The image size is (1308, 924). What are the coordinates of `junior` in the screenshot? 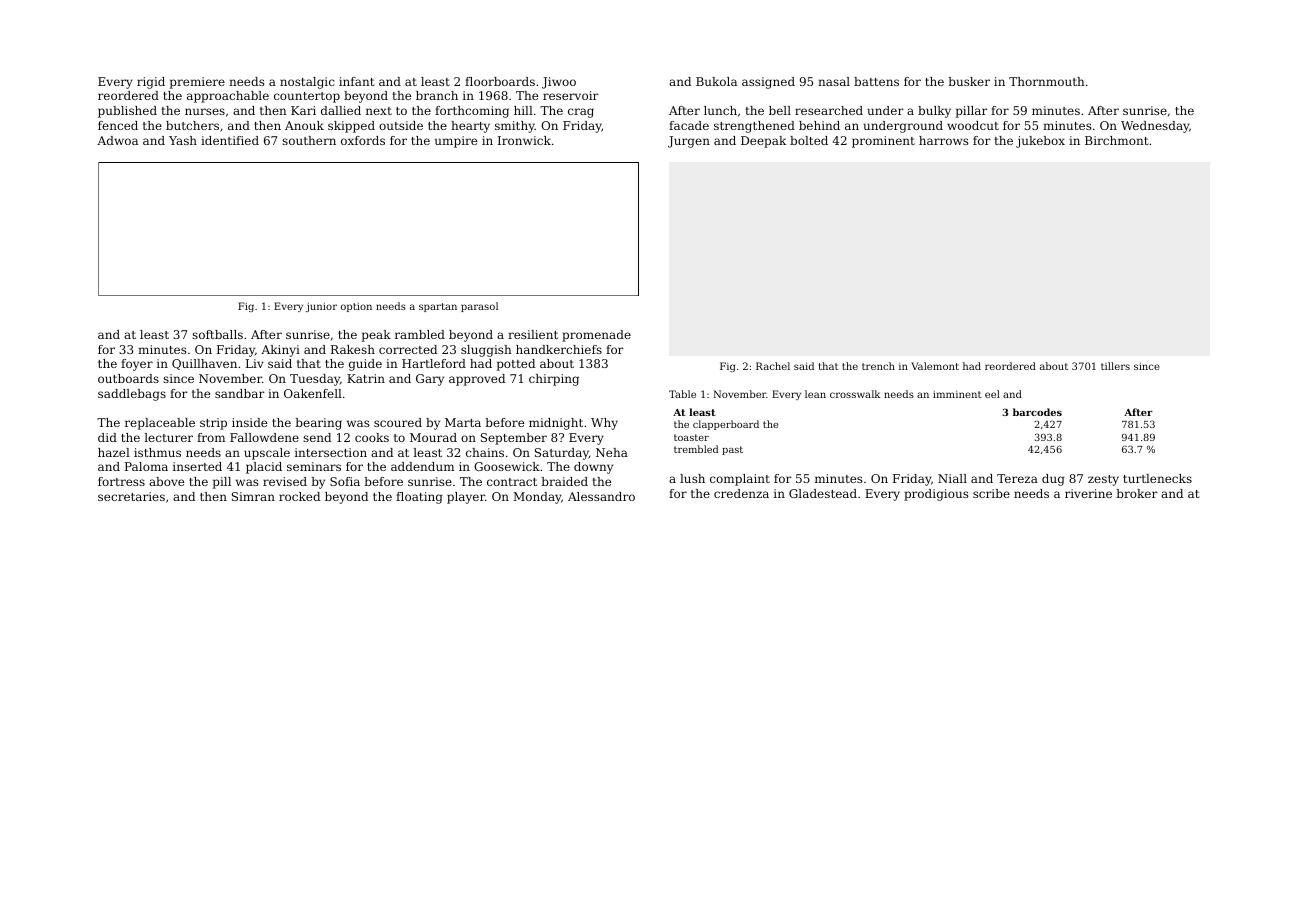 It's located at (321, 307).
